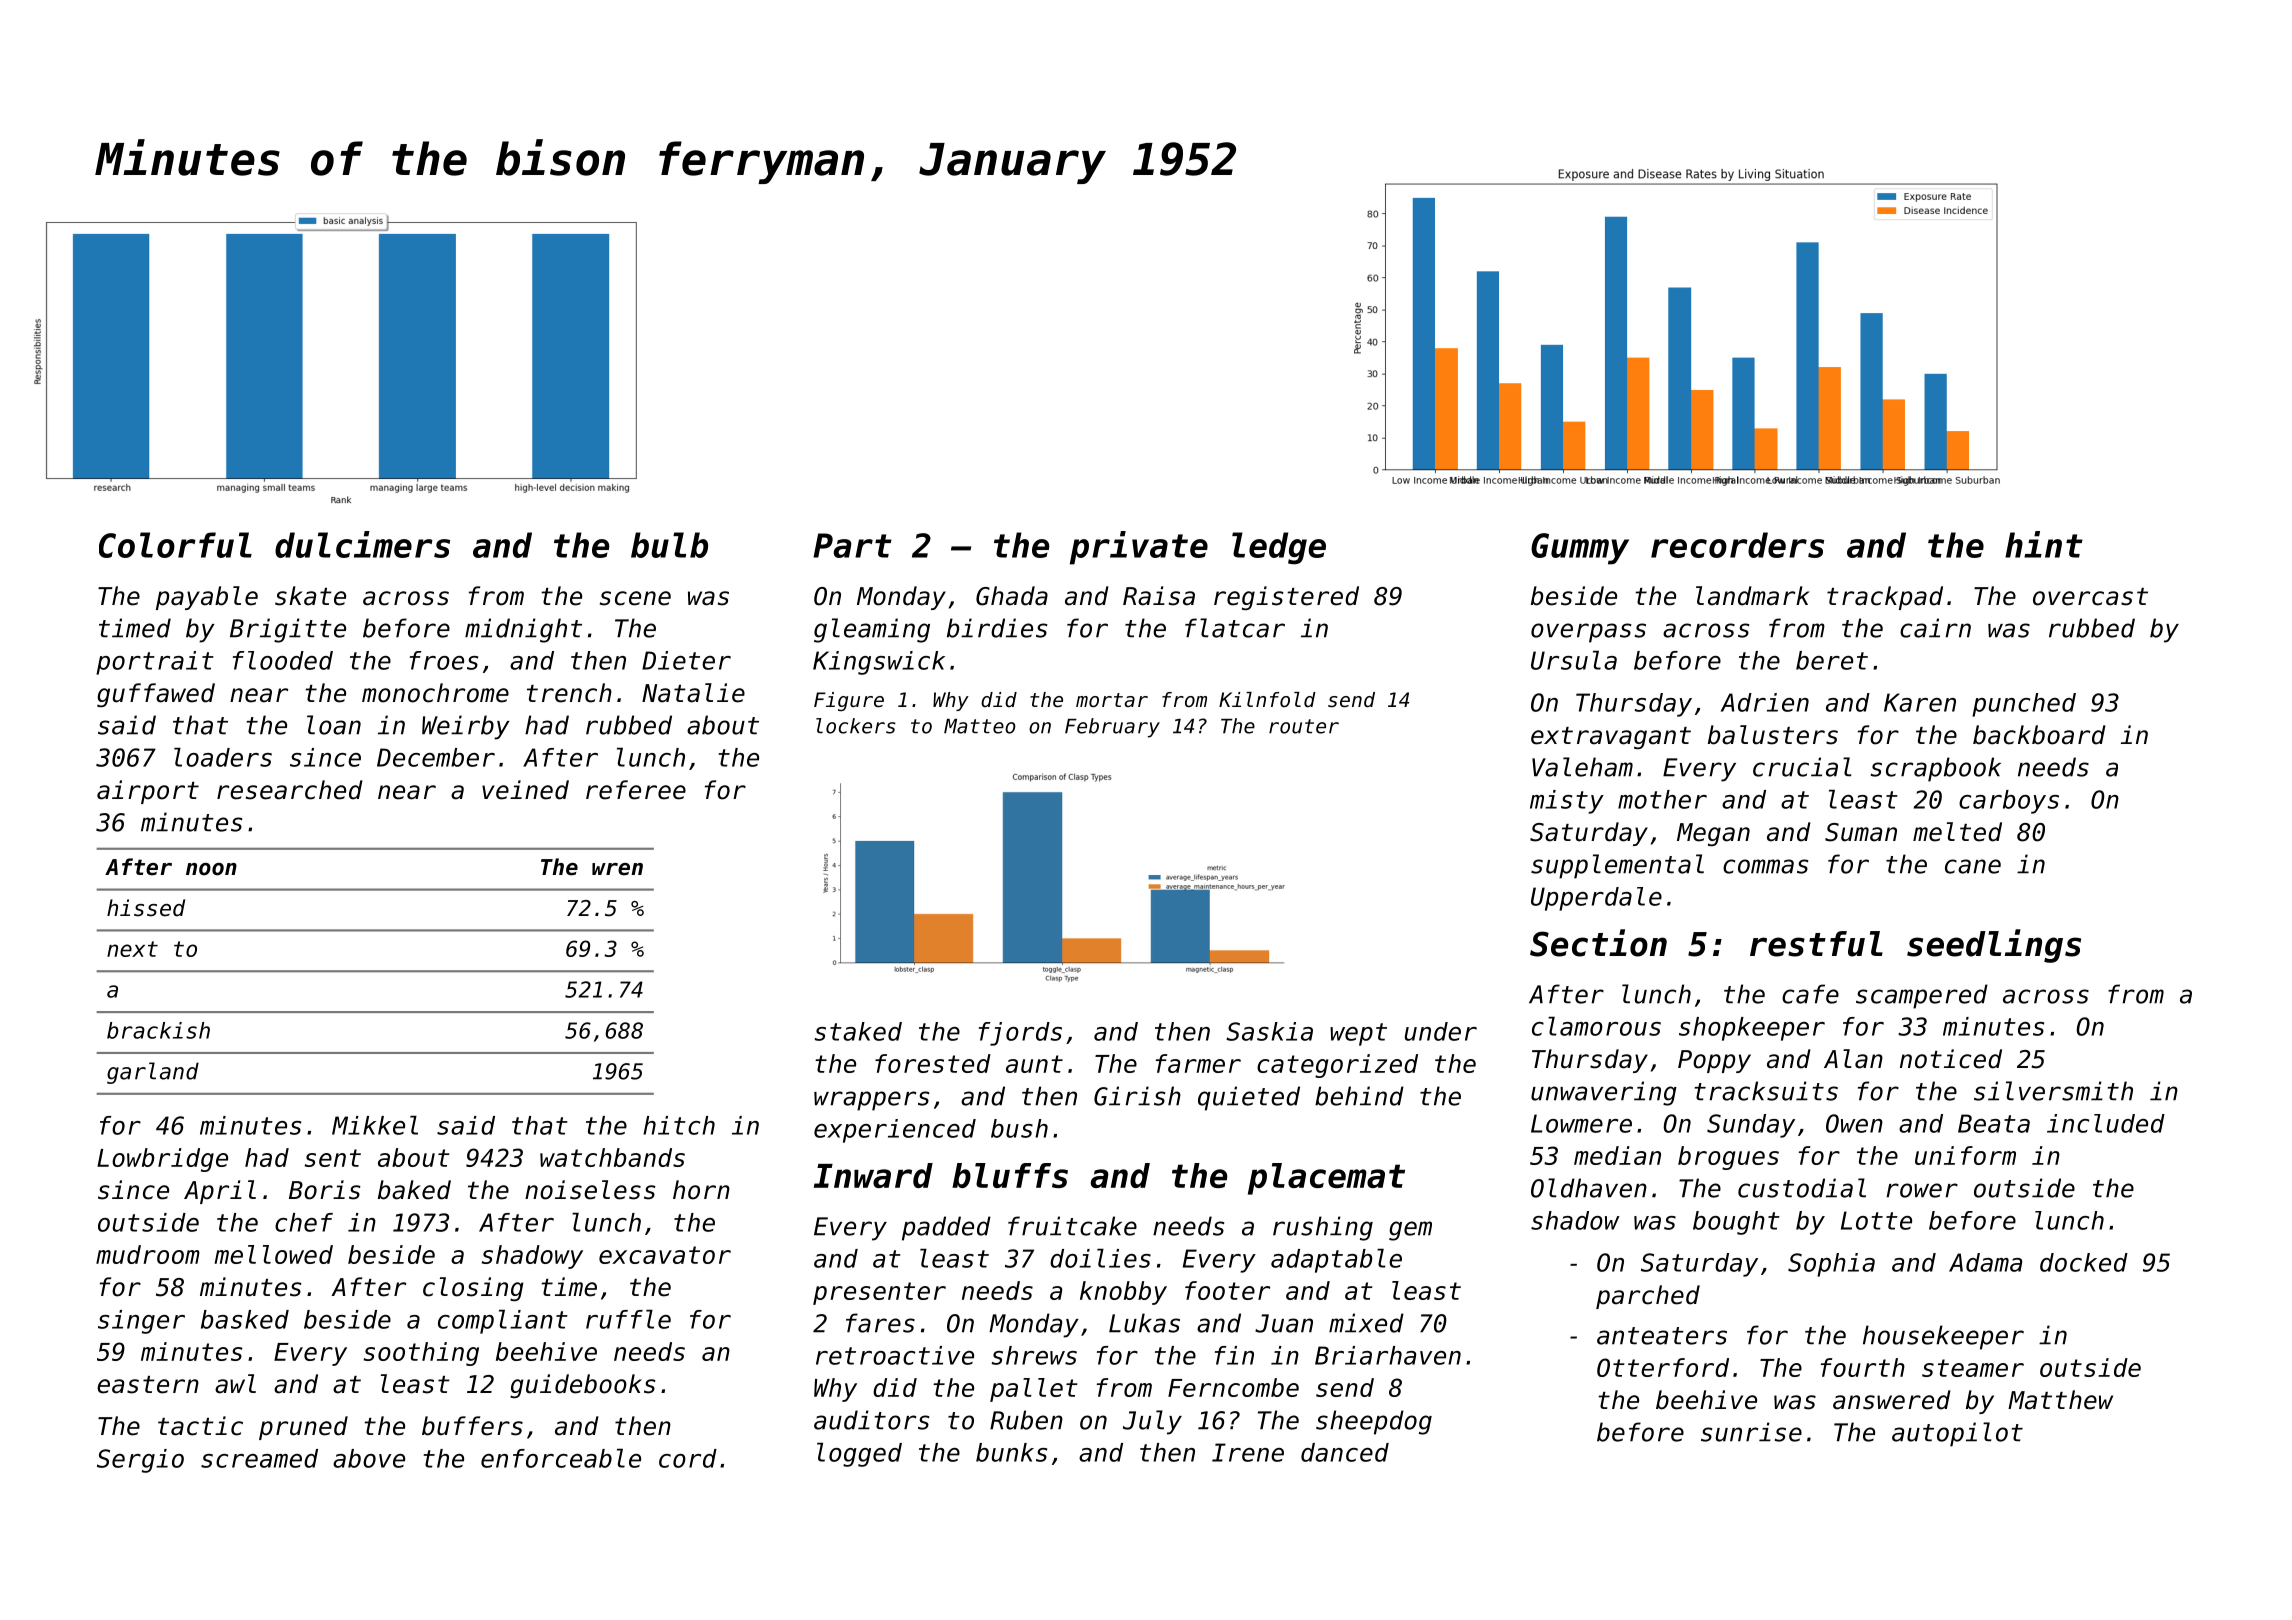 The height and width of the screenshot is (1620, 2292). What do you see at coordinates (1337, 1066) in the screenshot?
I see `categorized` at bounding box center [1337, 1066].
